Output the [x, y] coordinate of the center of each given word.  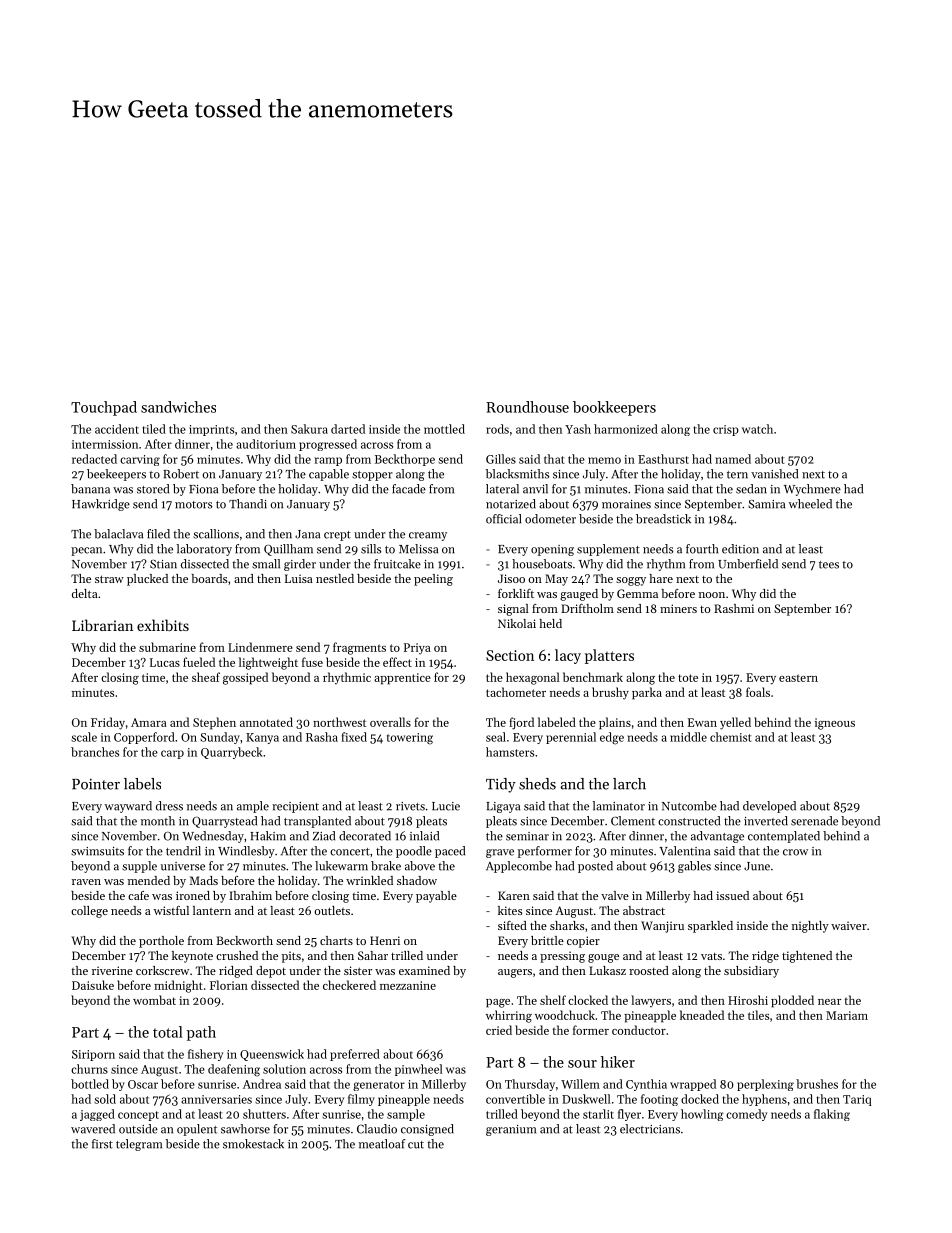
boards [209, 578]
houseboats [542, 564]
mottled [444, 429]
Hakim [268, 836]
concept [138, 1116]
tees [829, 565]
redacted [94, 459]
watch [757, 429]
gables [694, 867]
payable [436, 897]
